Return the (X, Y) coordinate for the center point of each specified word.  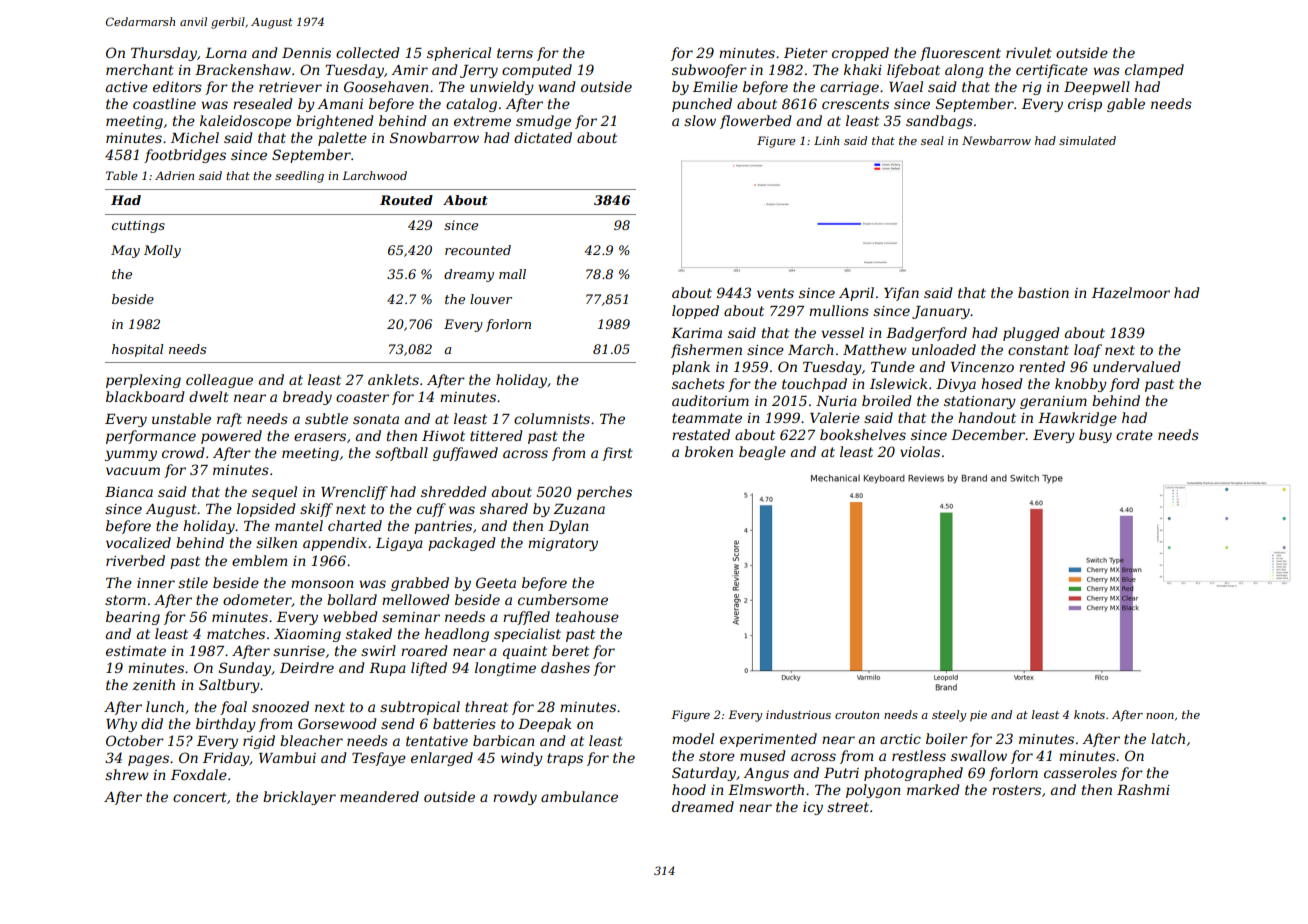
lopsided (266, 510)
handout (987, 417)
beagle (762, 453)
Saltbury (229, 686)
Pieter (806, 53)
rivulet (1029, 52)
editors (177, 86)
